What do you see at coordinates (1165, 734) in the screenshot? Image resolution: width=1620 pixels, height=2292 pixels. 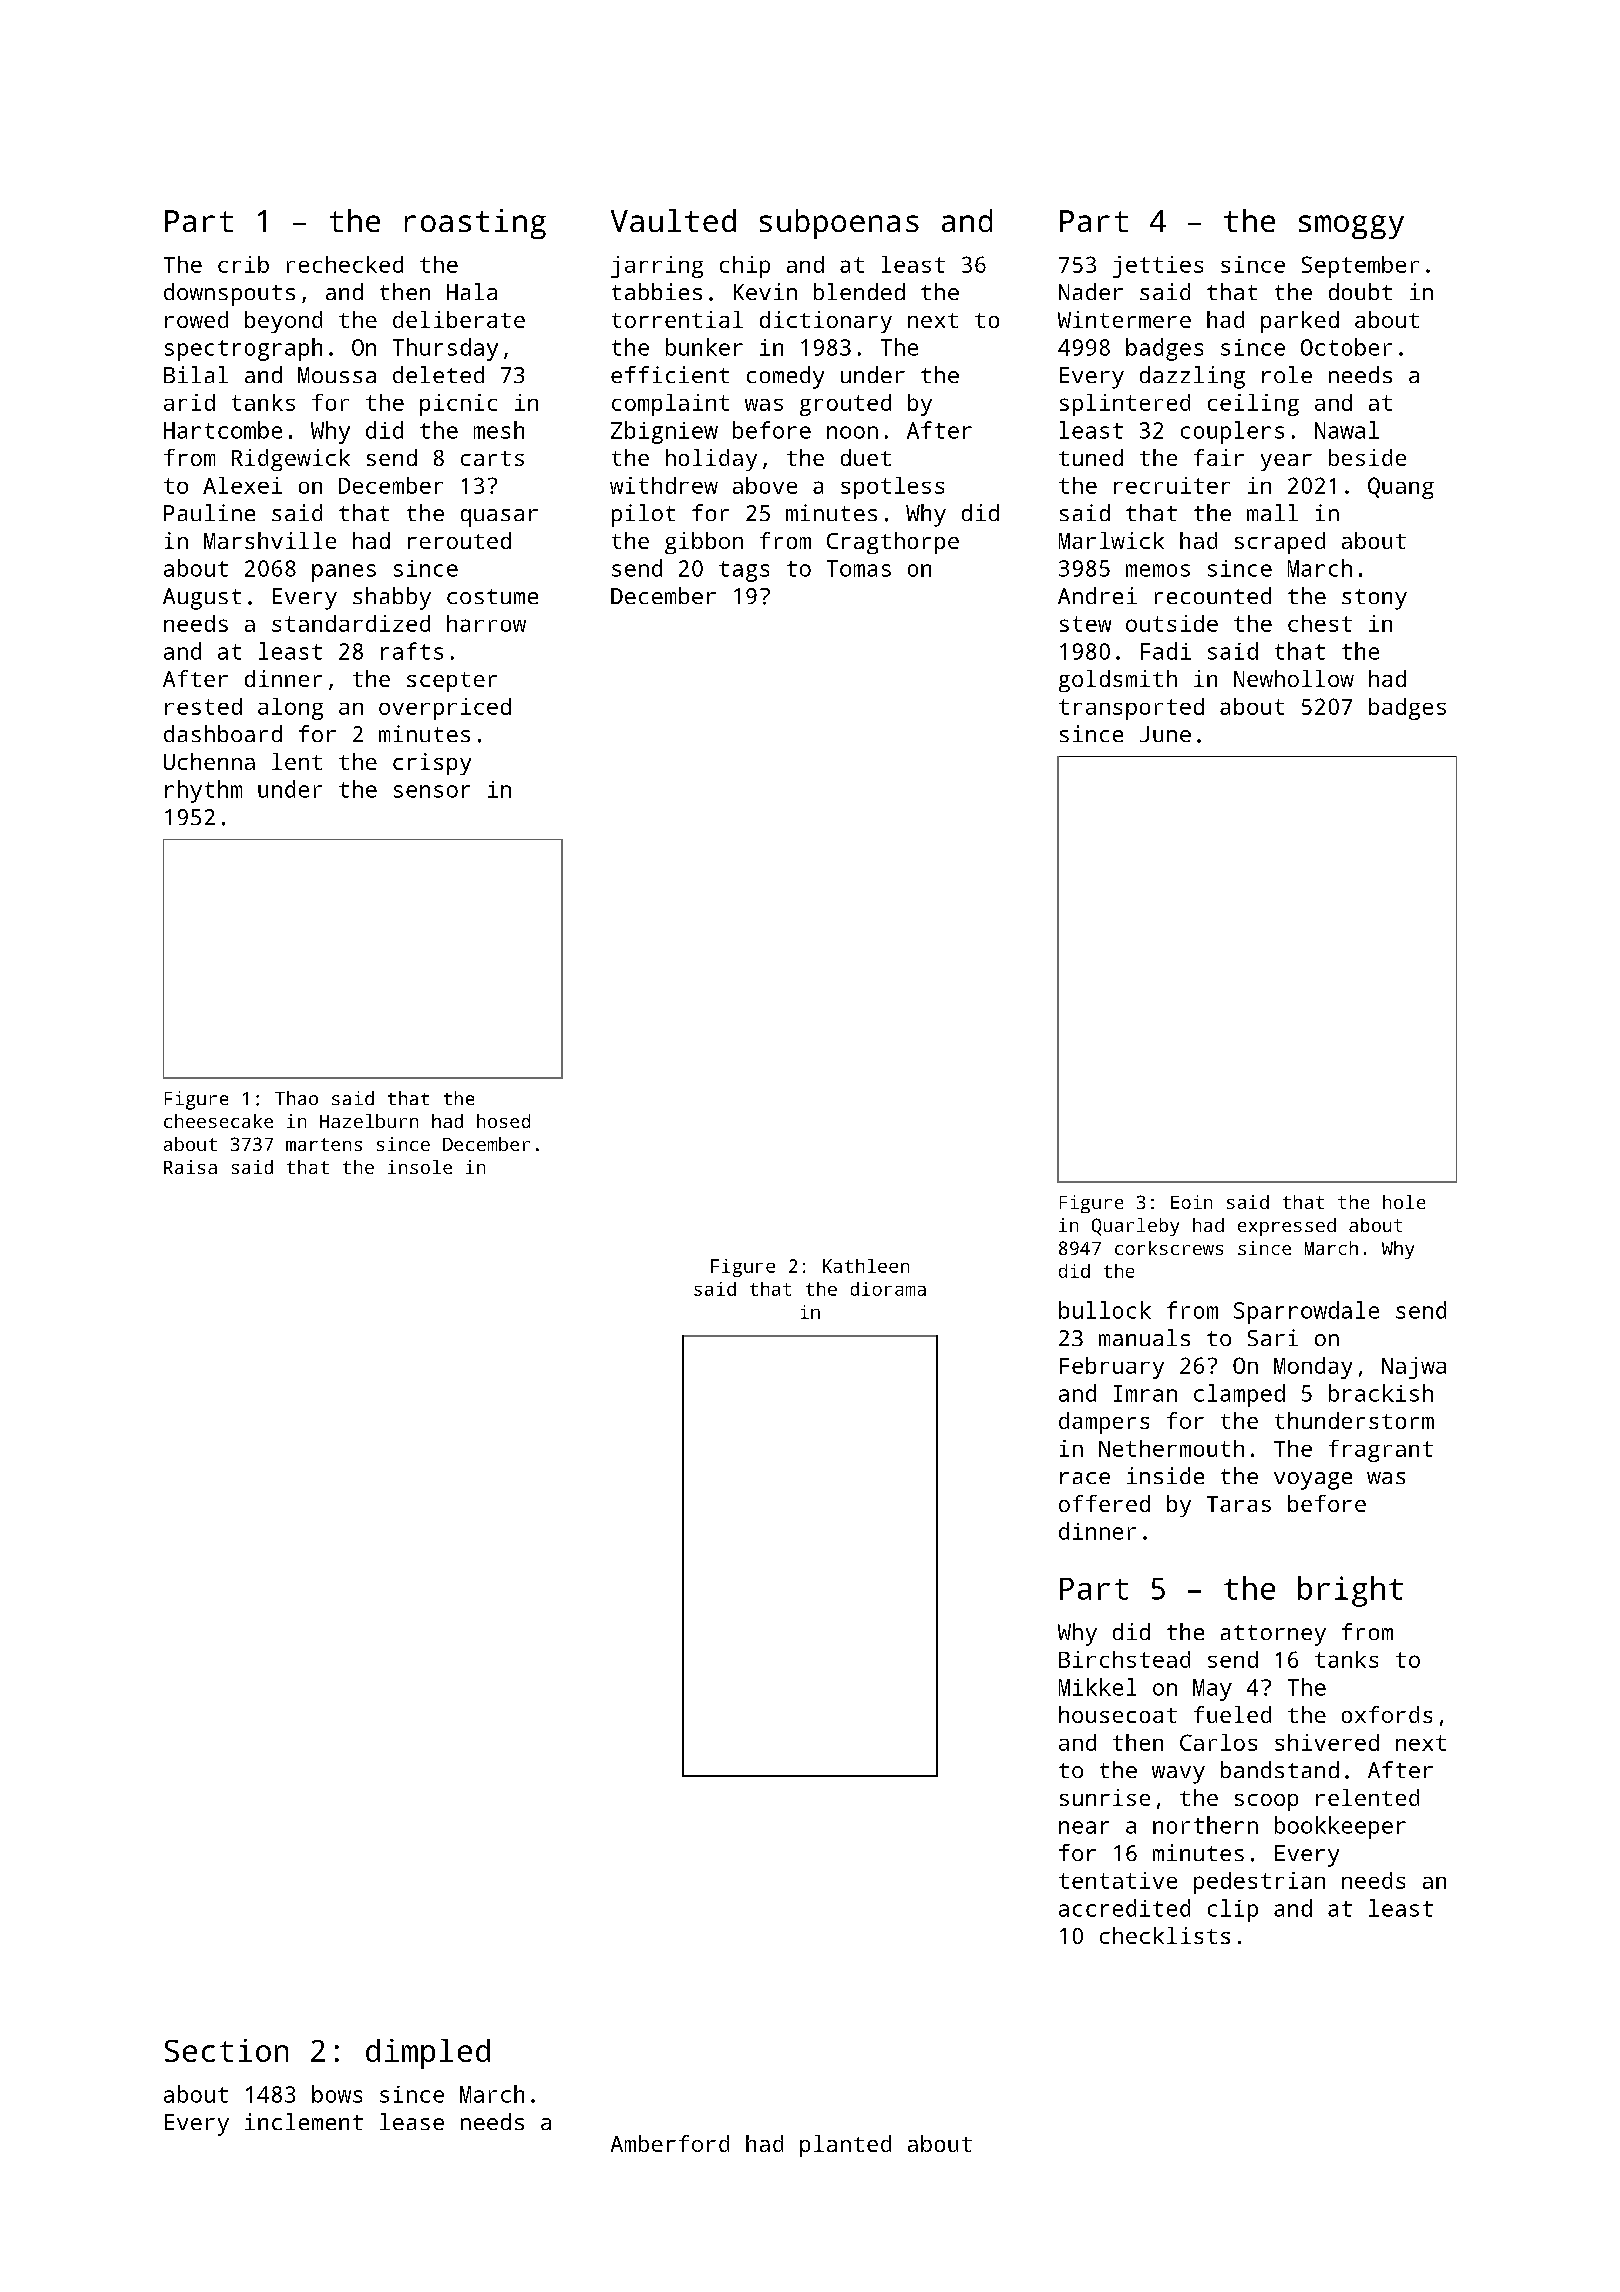 I see `June` at bounding box center [1165, 734].
